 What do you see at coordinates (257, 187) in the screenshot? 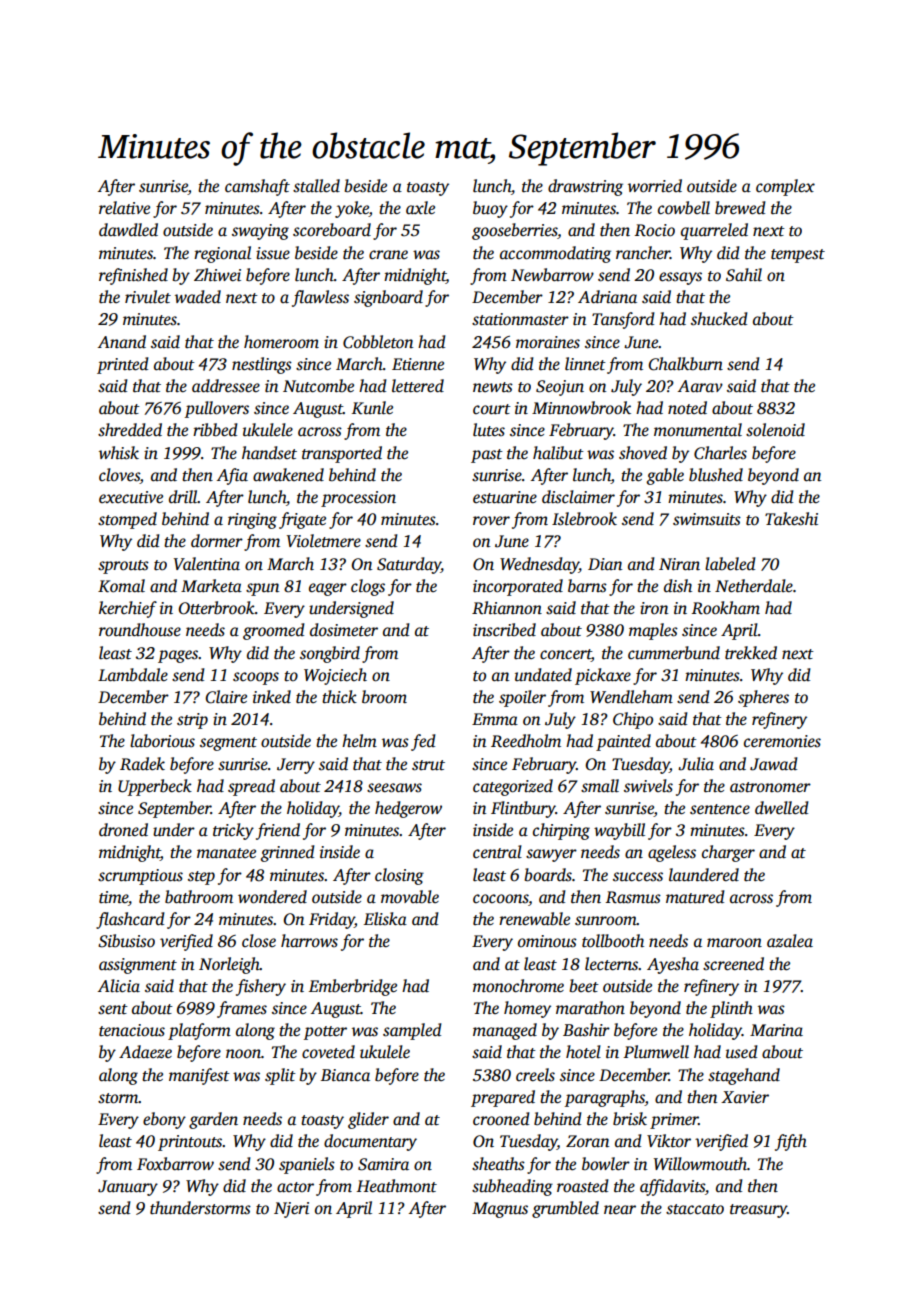
I see `camshaft` at bounding box center [257, 187].
